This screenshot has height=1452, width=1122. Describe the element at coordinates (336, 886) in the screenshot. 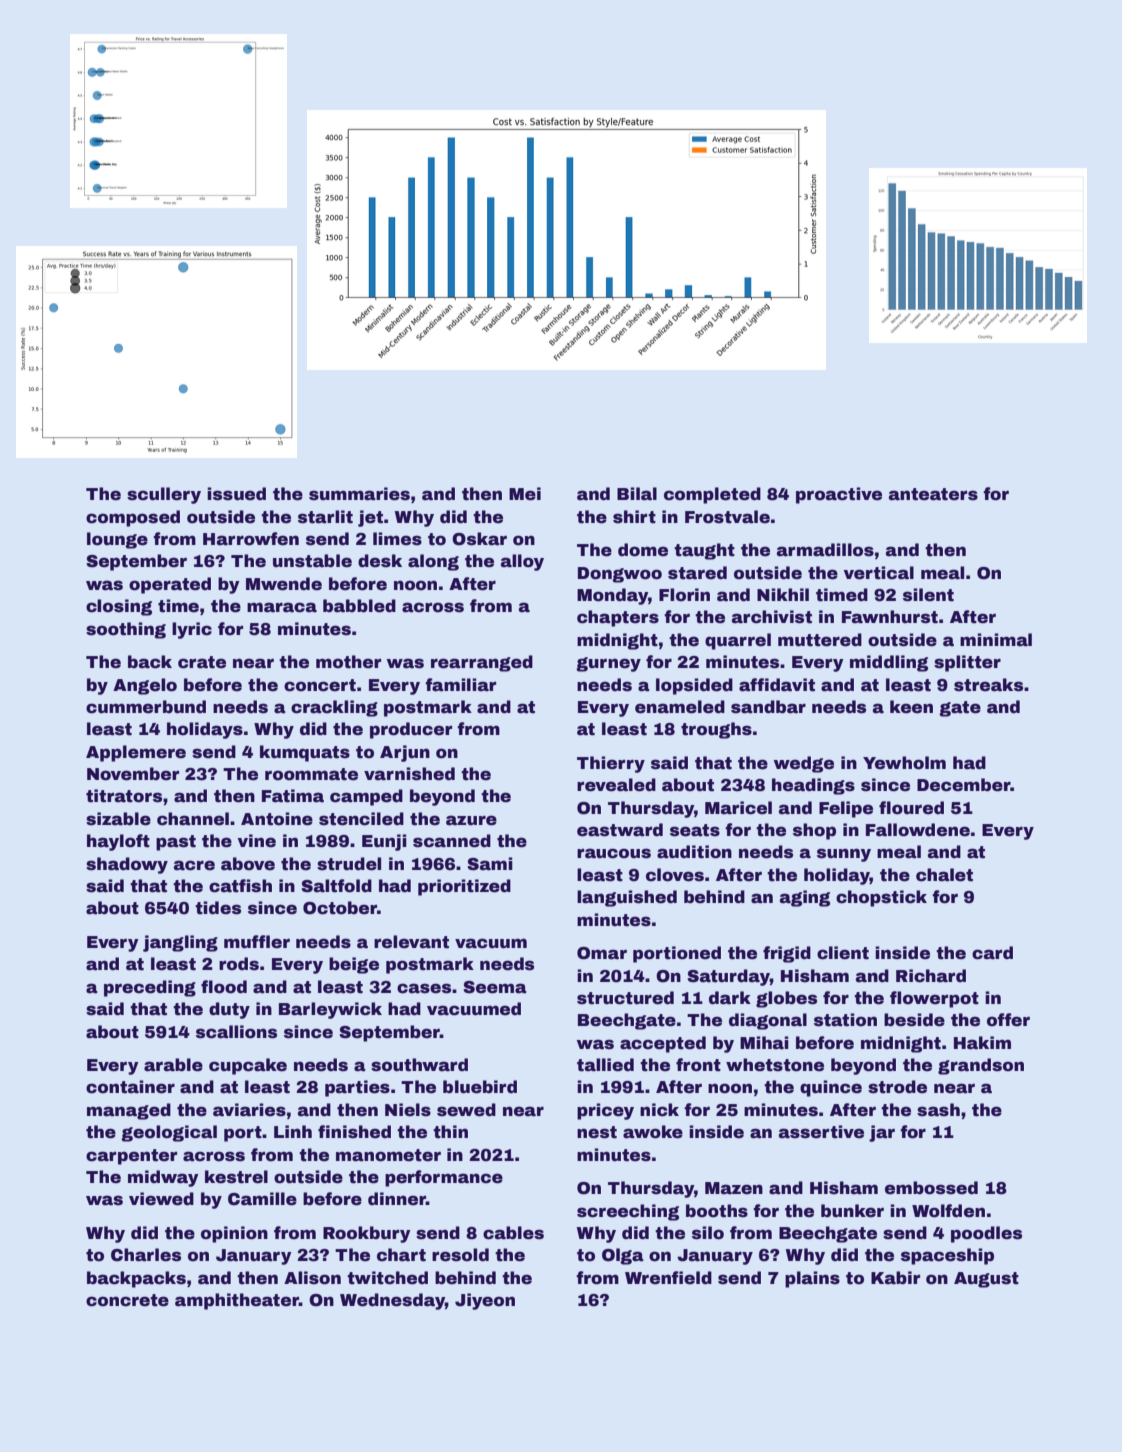

I see `Saltfold` at that location.
